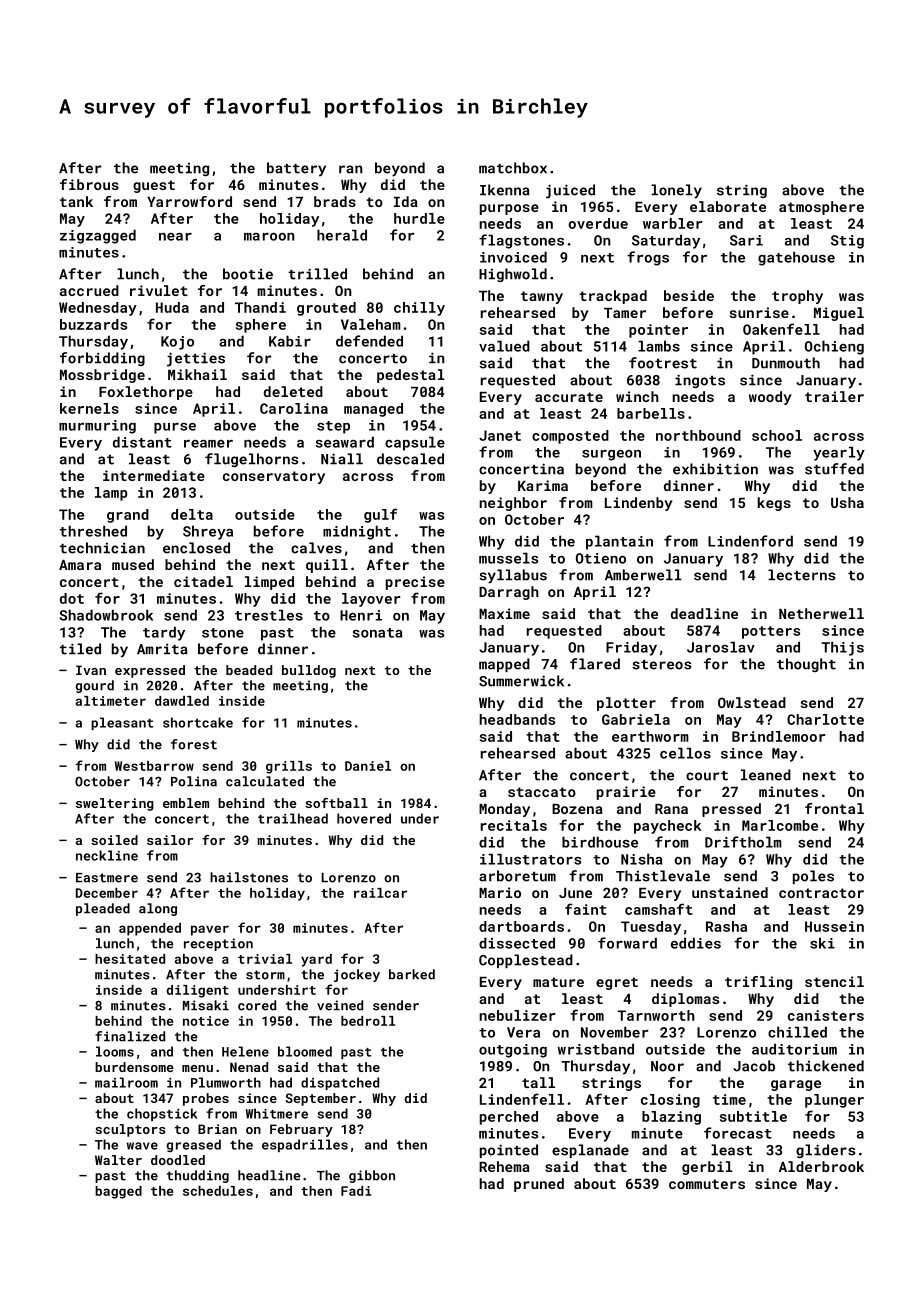  I want to click on tiled, so click(80, 649).
